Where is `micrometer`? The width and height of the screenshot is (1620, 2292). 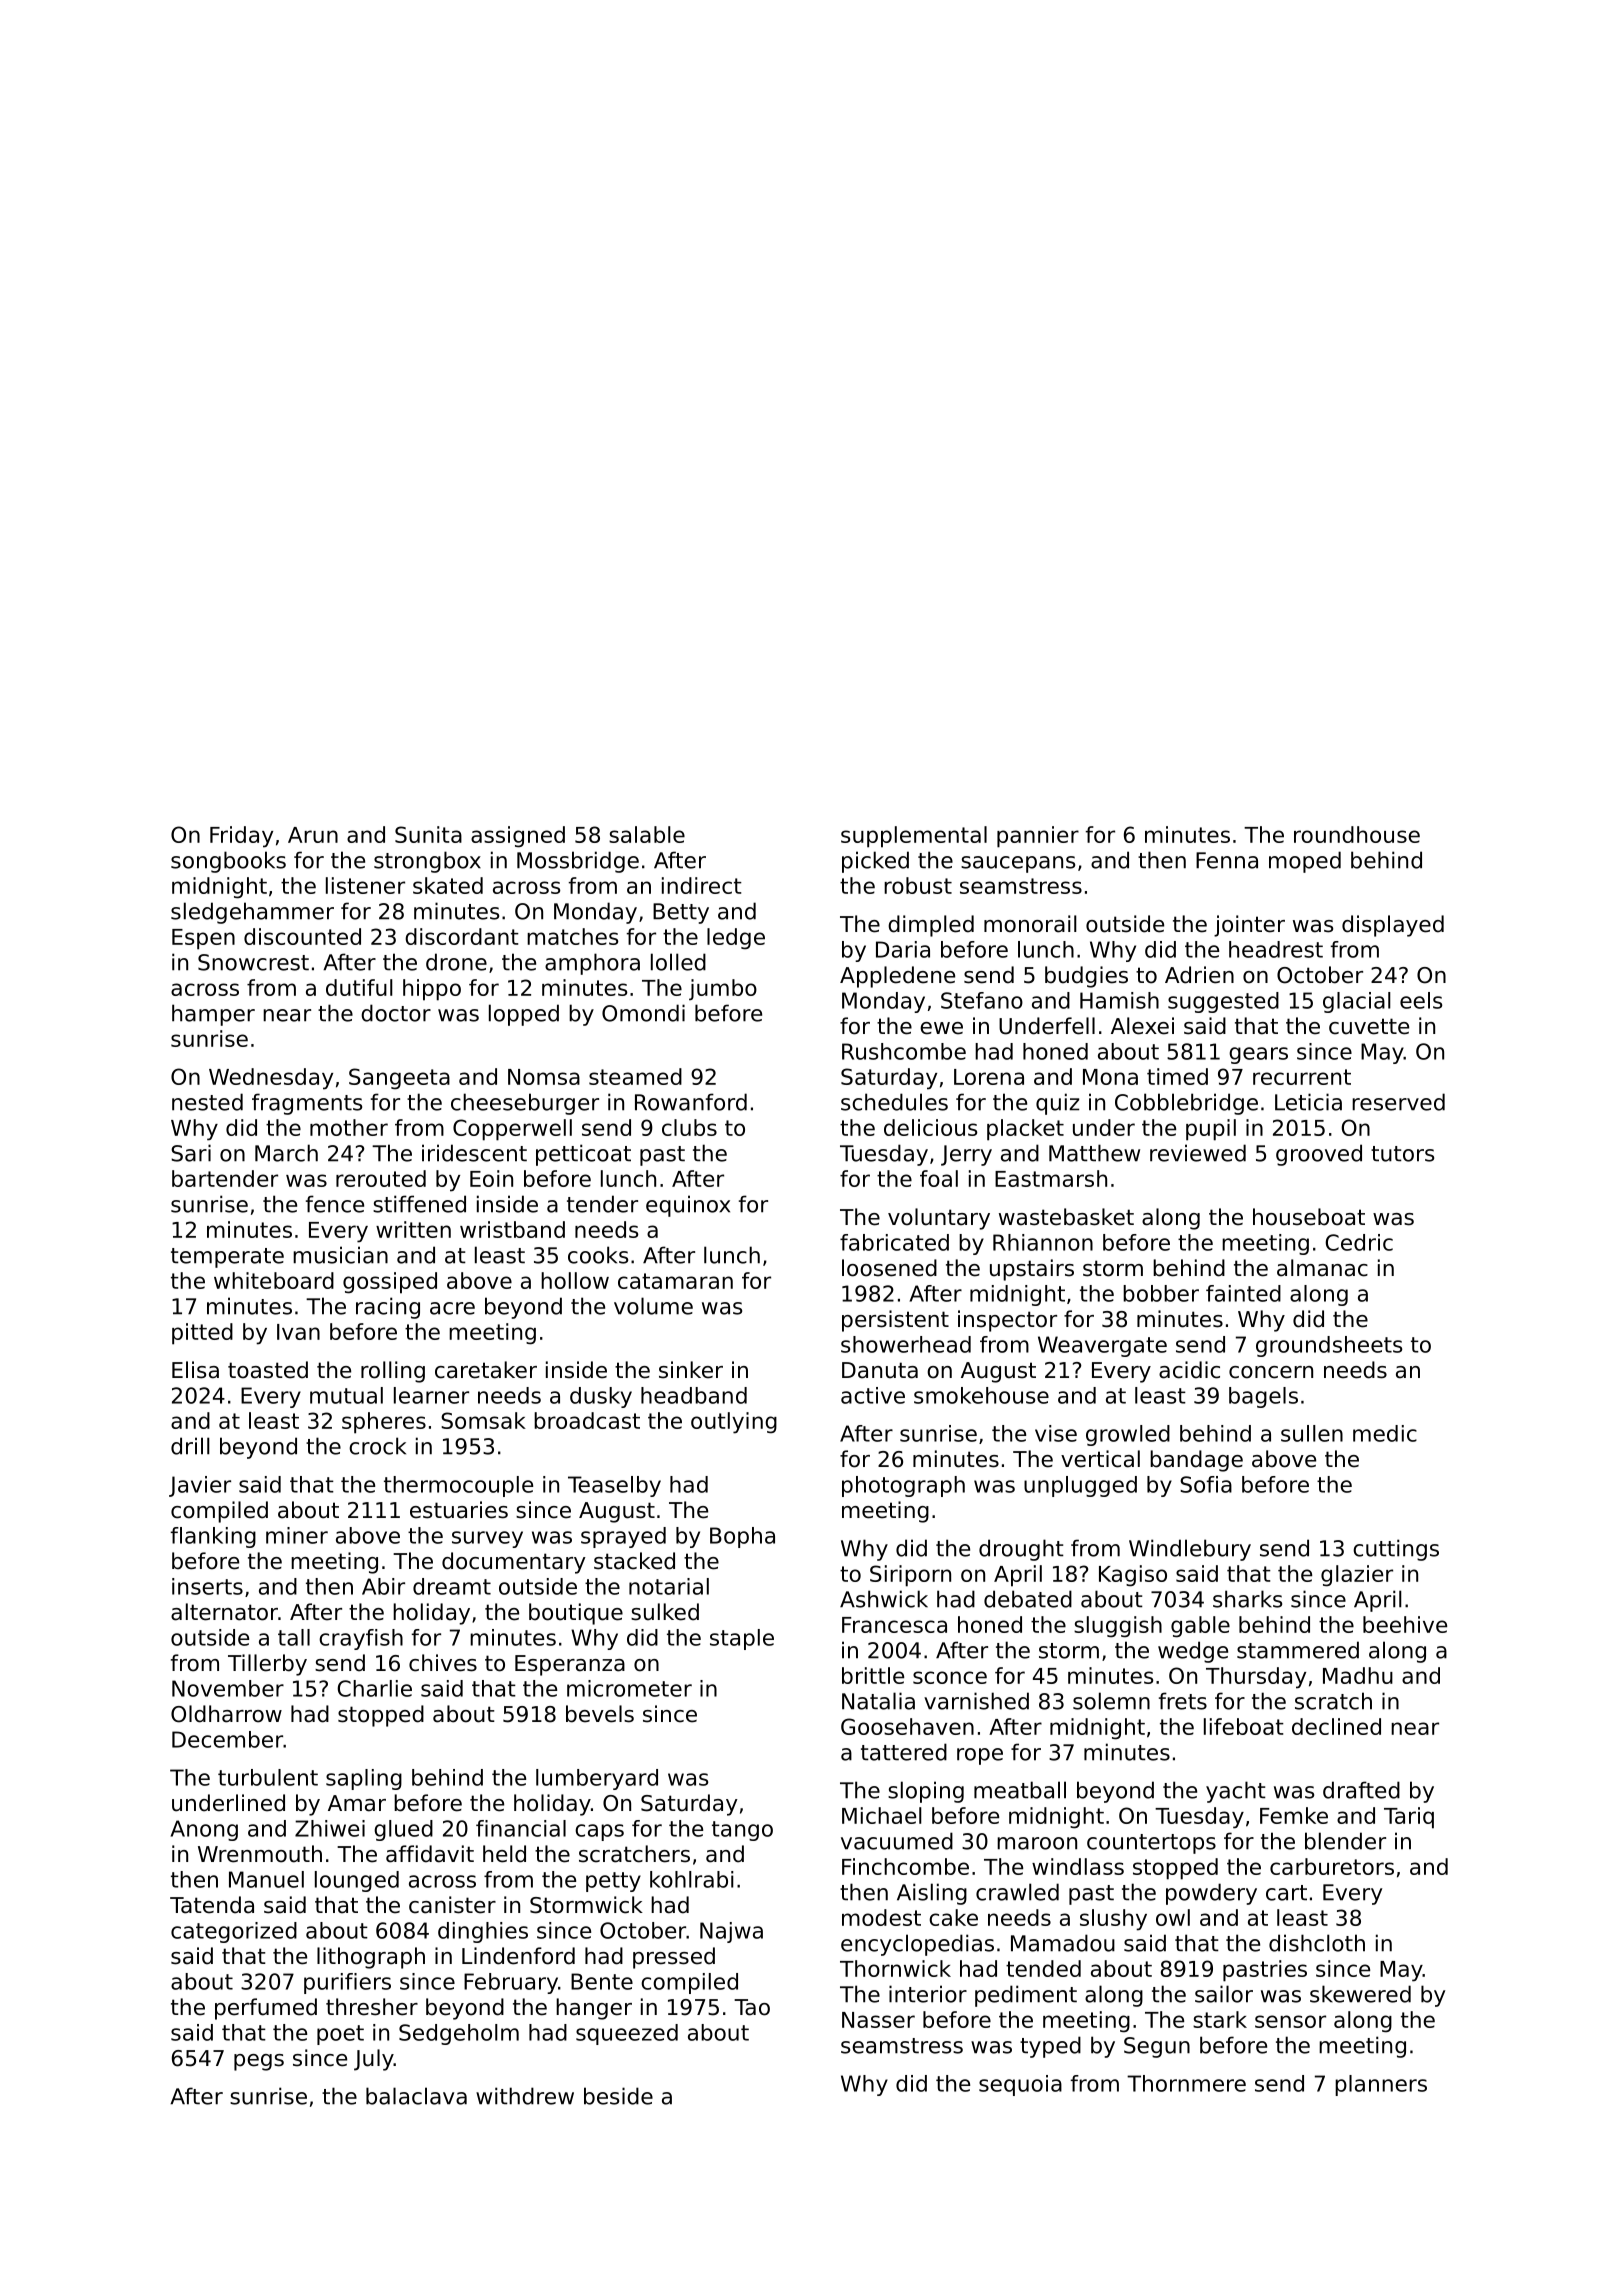 micrometer is located at coordinates (629, 1688).
